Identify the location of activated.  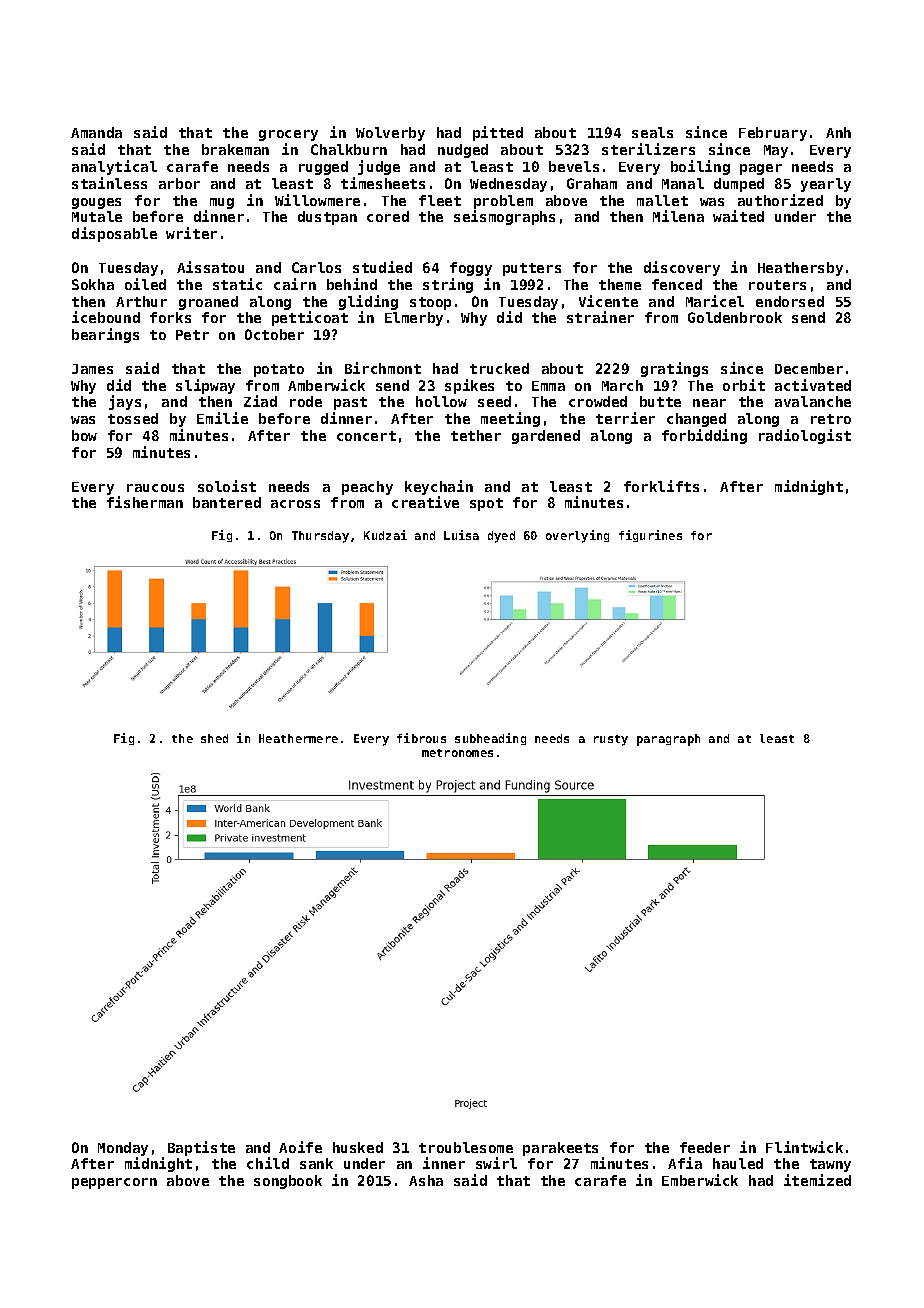
(813, 385).
